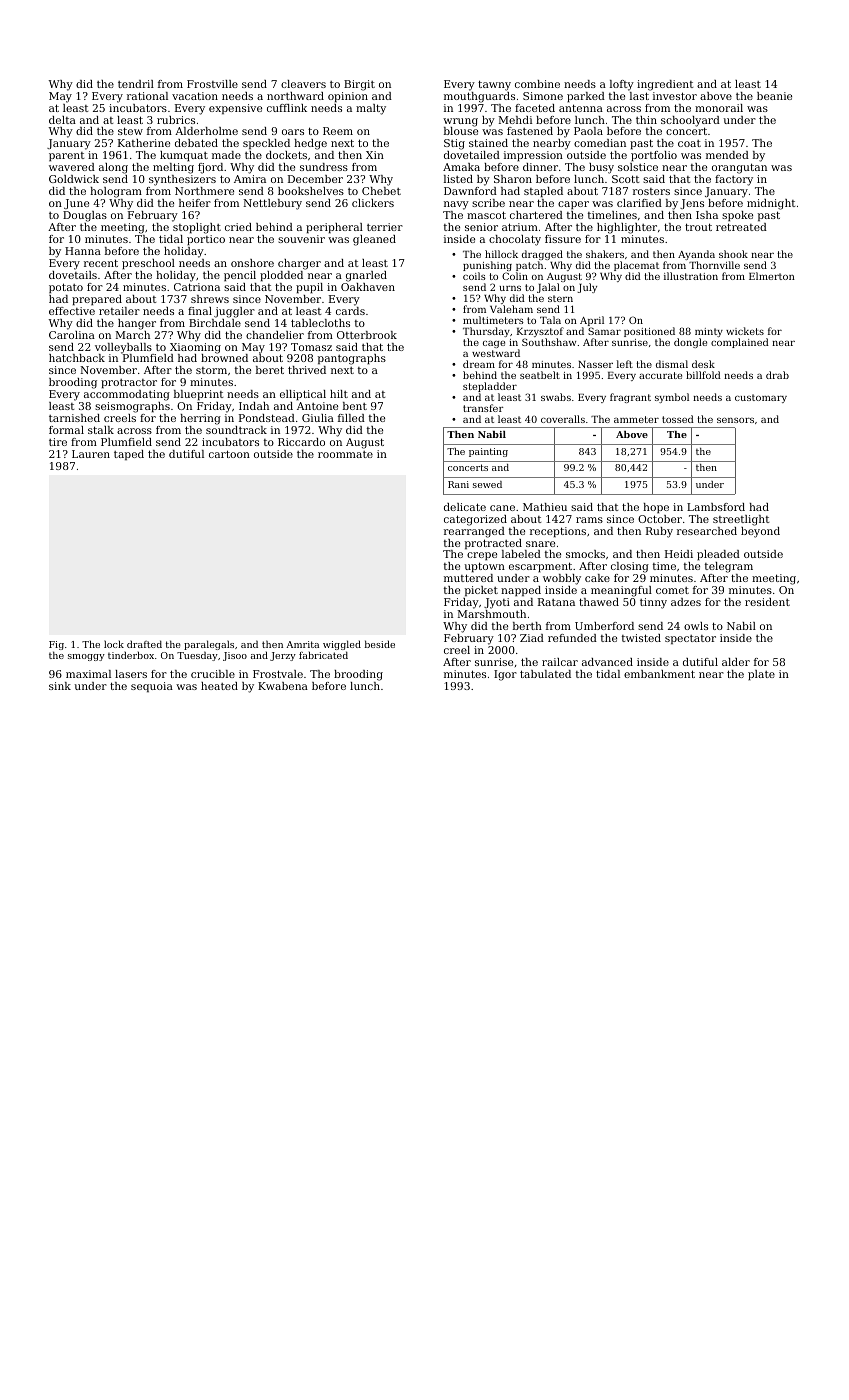 The width and height of the document is (849, 1400). I want to click on gleaned, so click(374, 240).
